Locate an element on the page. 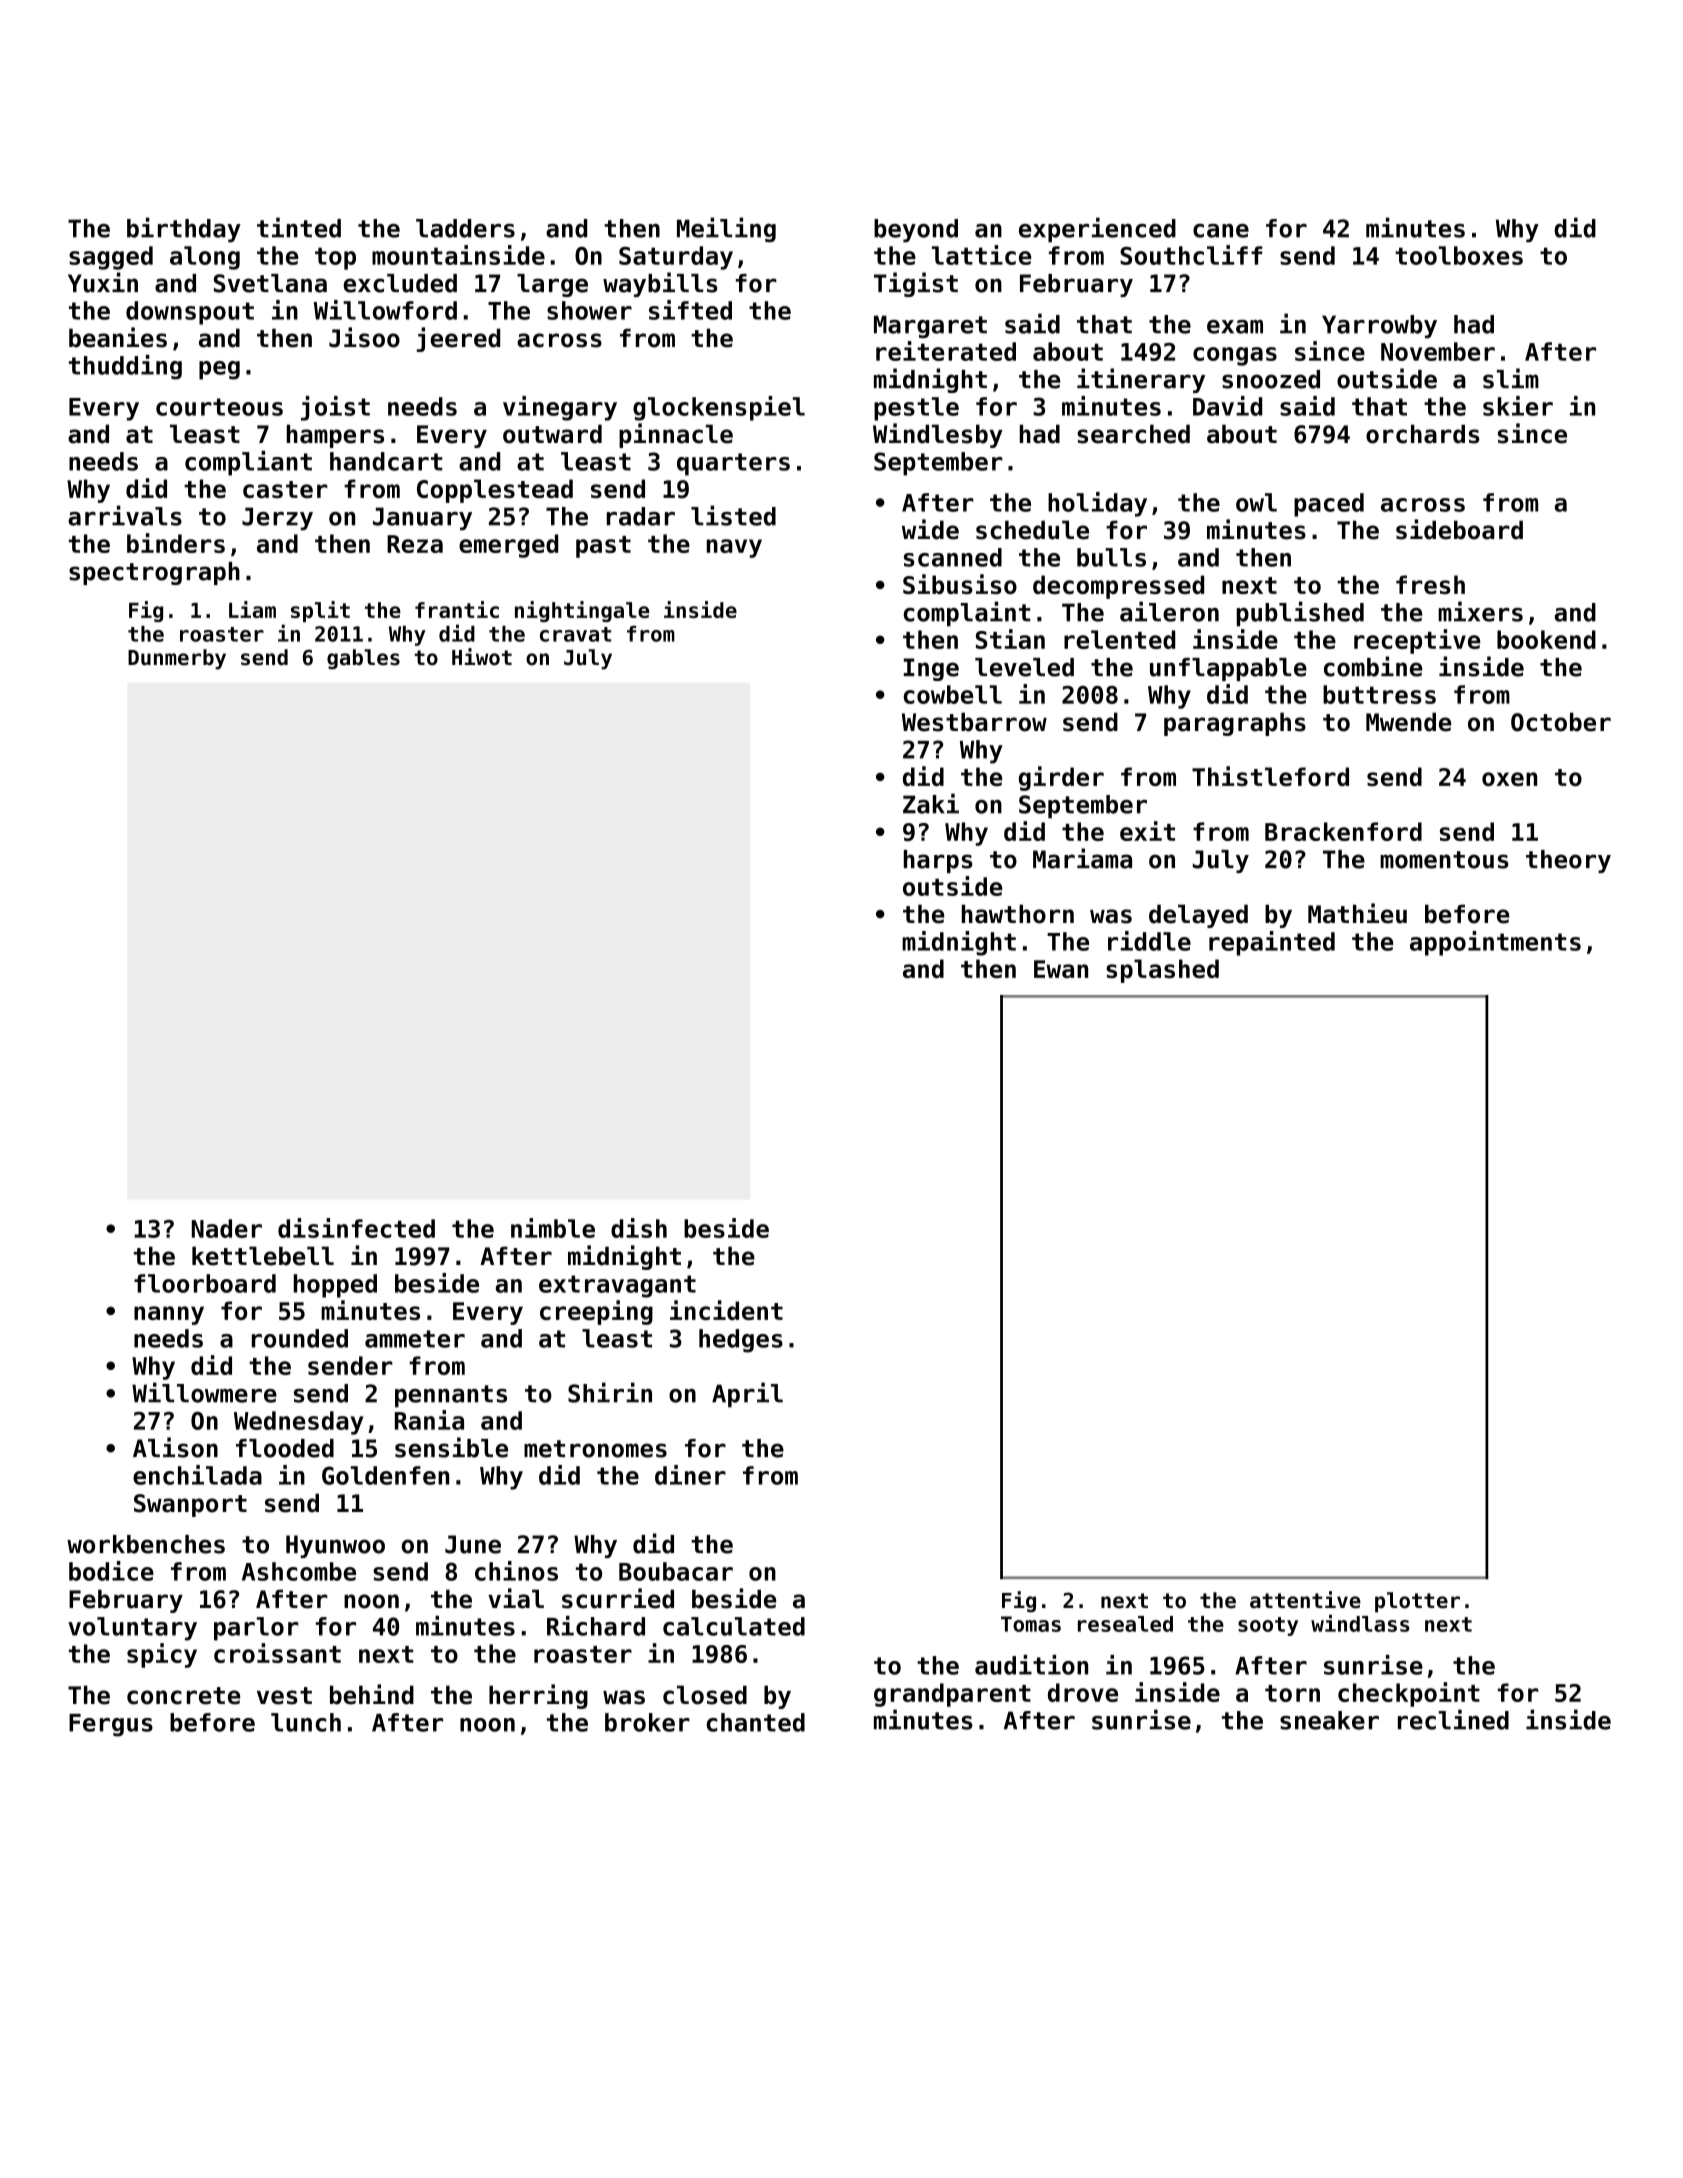  ladders is located at coordinates (465, 228).
